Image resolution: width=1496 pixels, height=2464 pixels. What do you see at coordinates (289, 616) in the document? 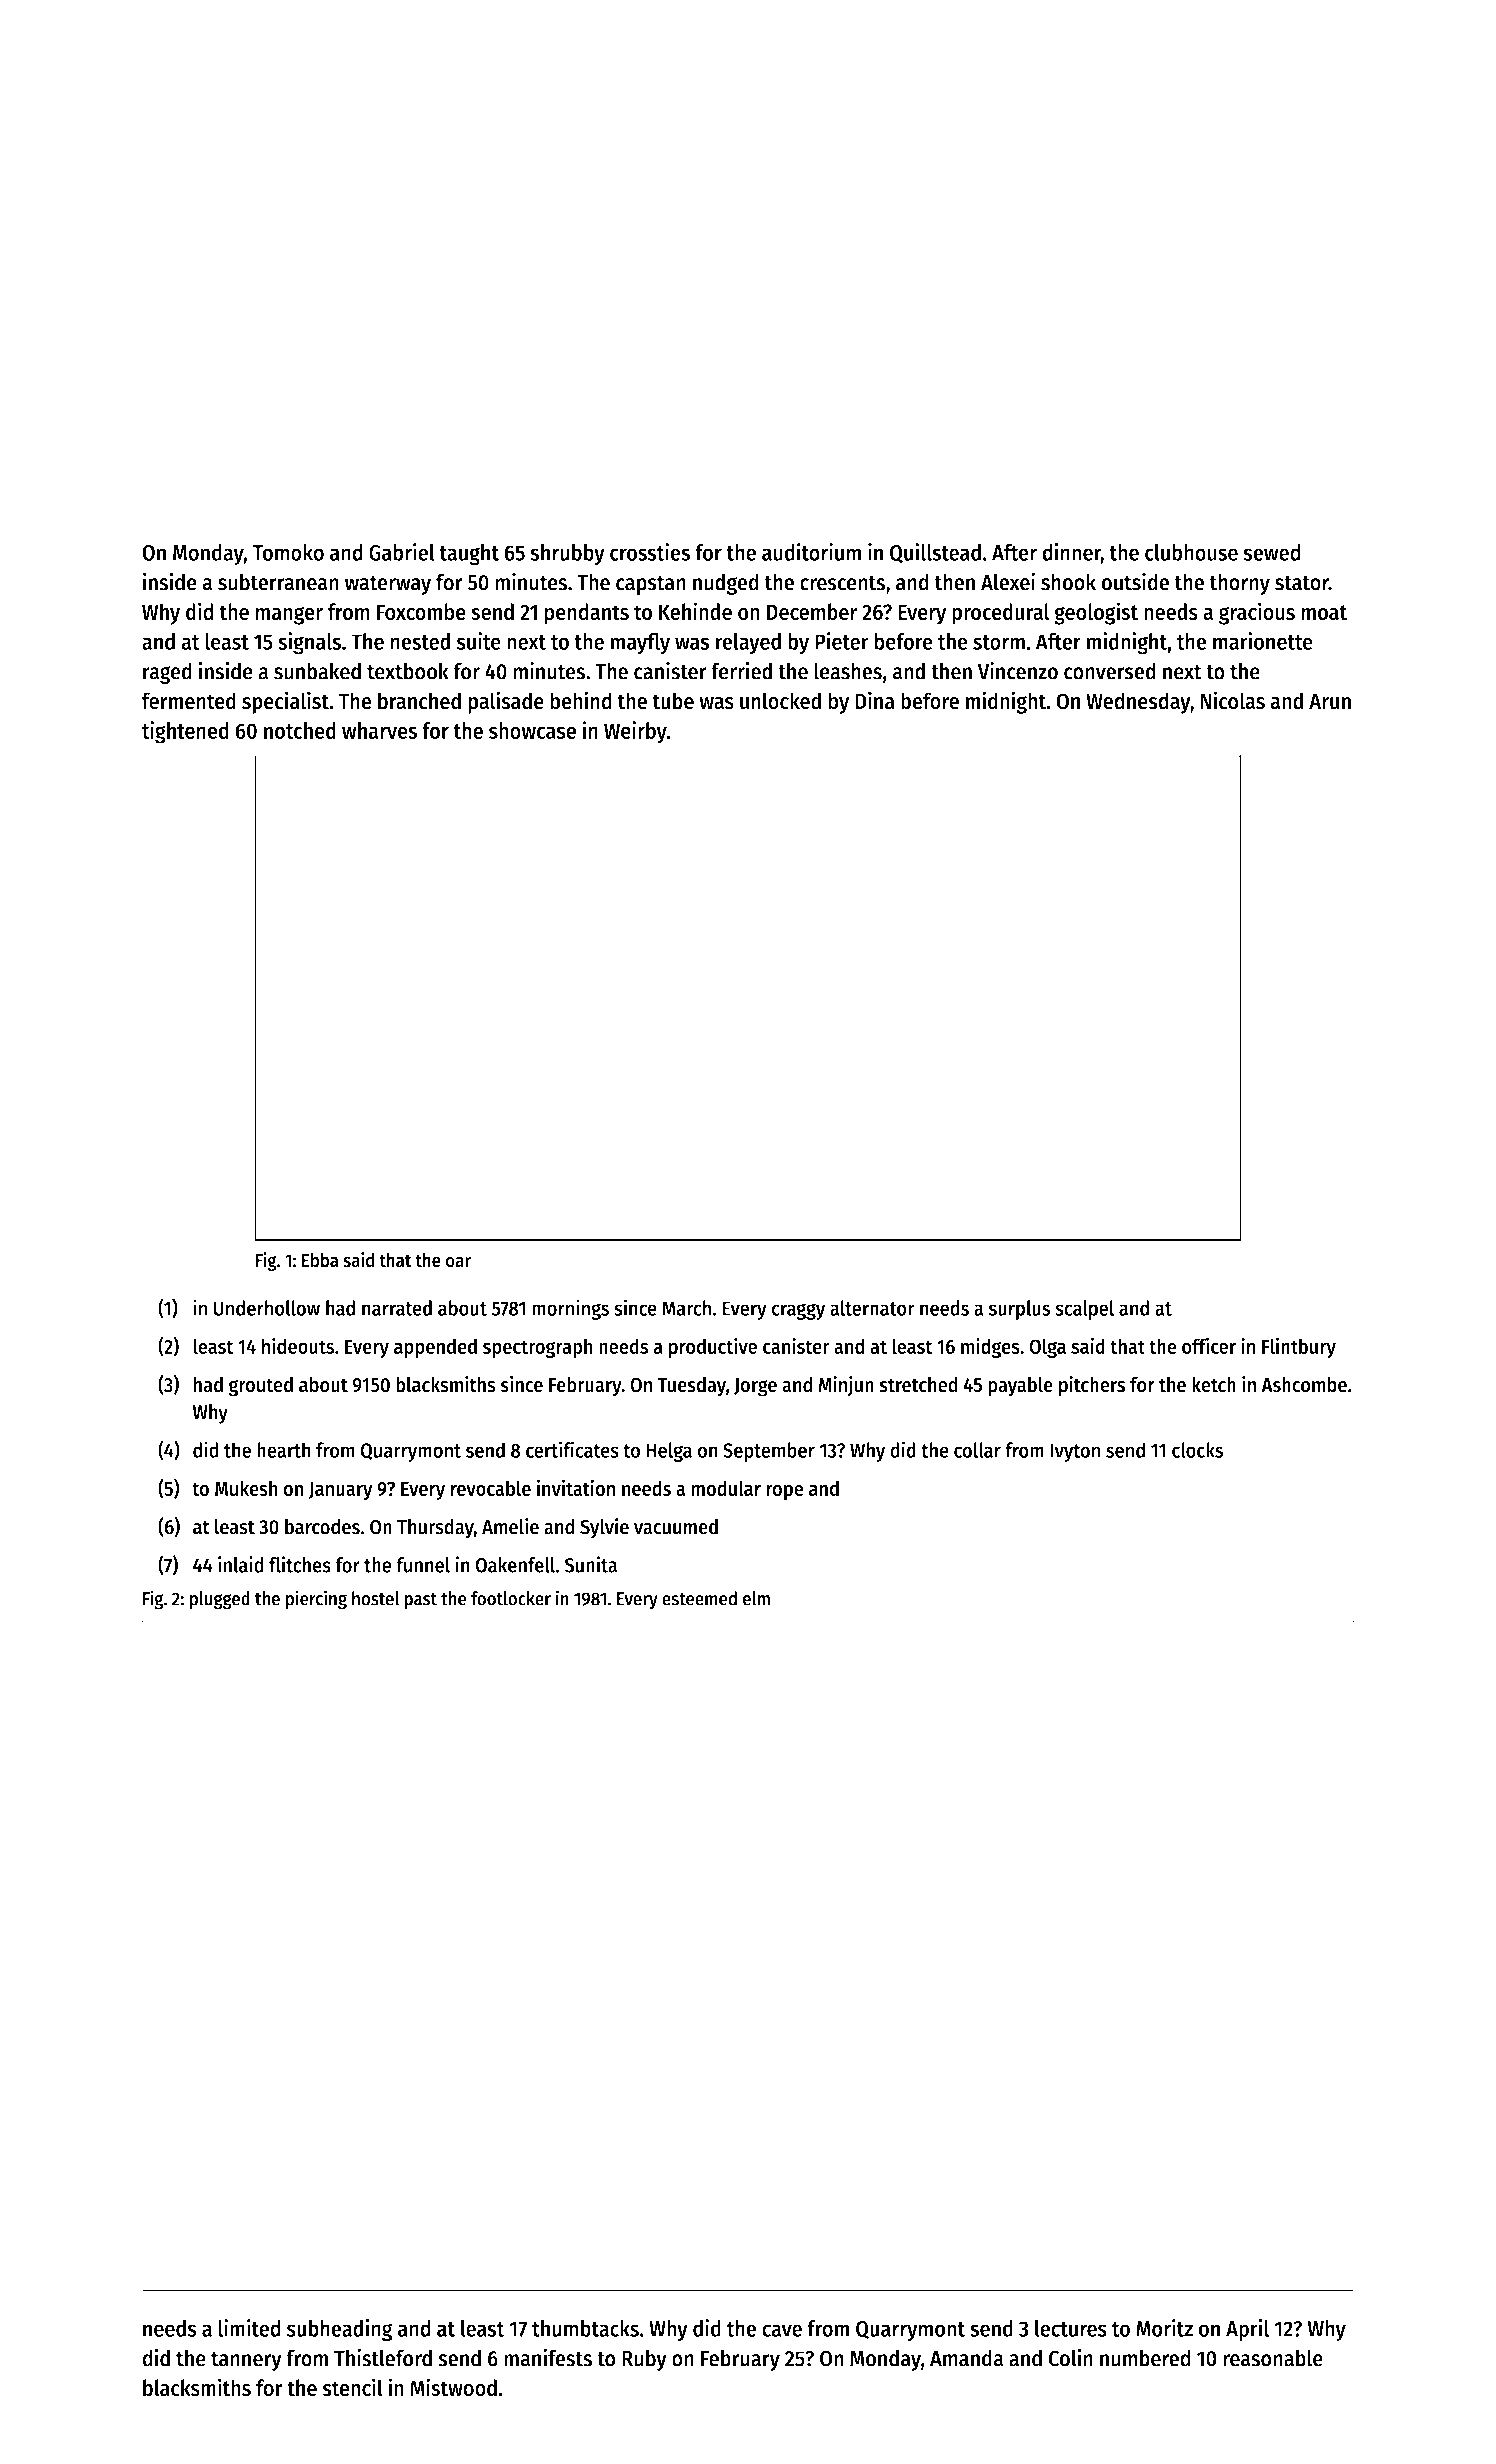
I see `manger` at bounding box center [289, 616].
